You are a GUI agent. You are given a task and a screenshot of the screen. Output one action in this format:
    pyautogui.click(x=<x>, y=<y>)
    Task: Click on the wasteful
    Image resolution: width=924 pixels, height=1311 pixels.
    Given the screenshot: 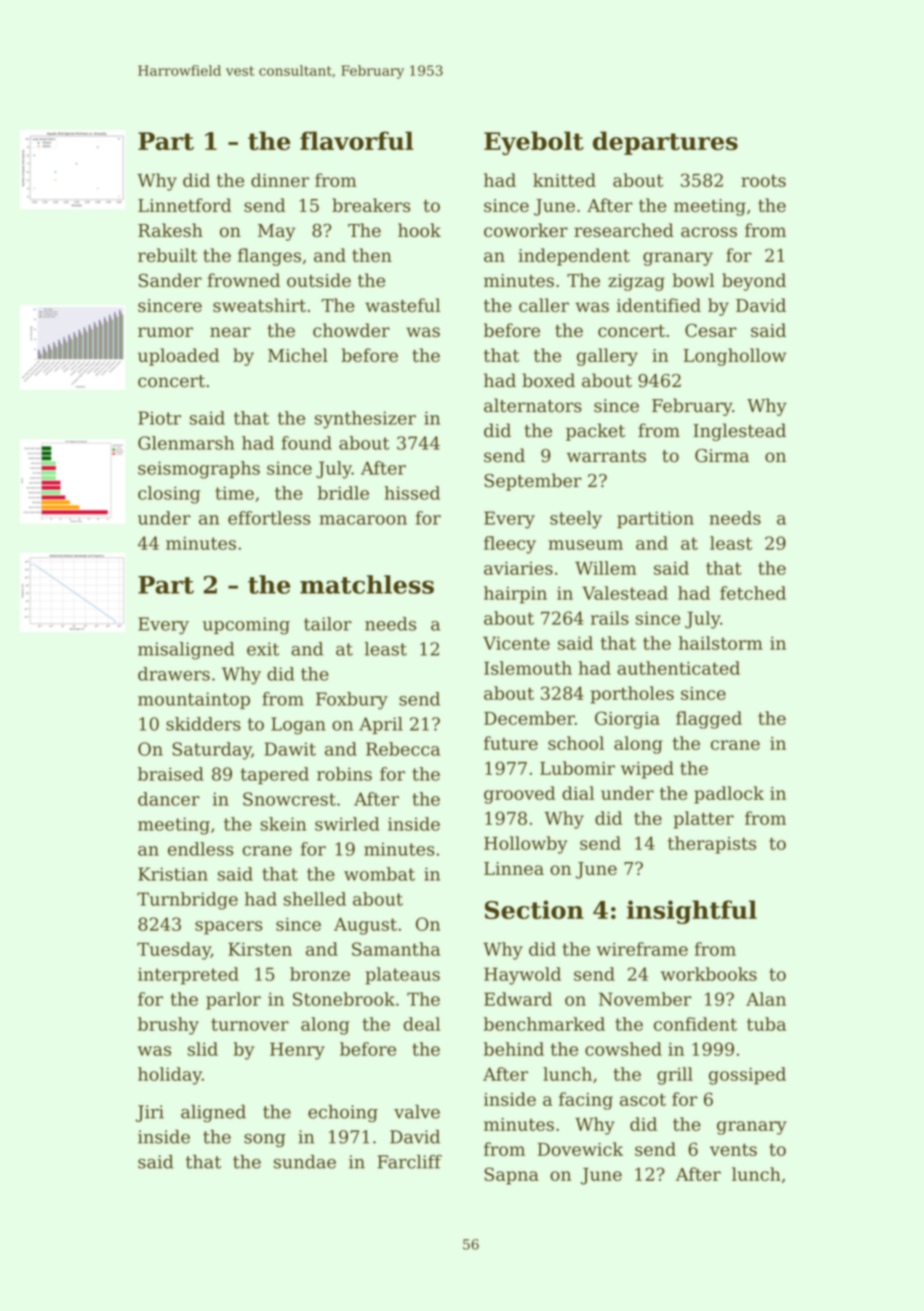 What is the action you would take?
    pyautogui.click(x=402, y=305)
